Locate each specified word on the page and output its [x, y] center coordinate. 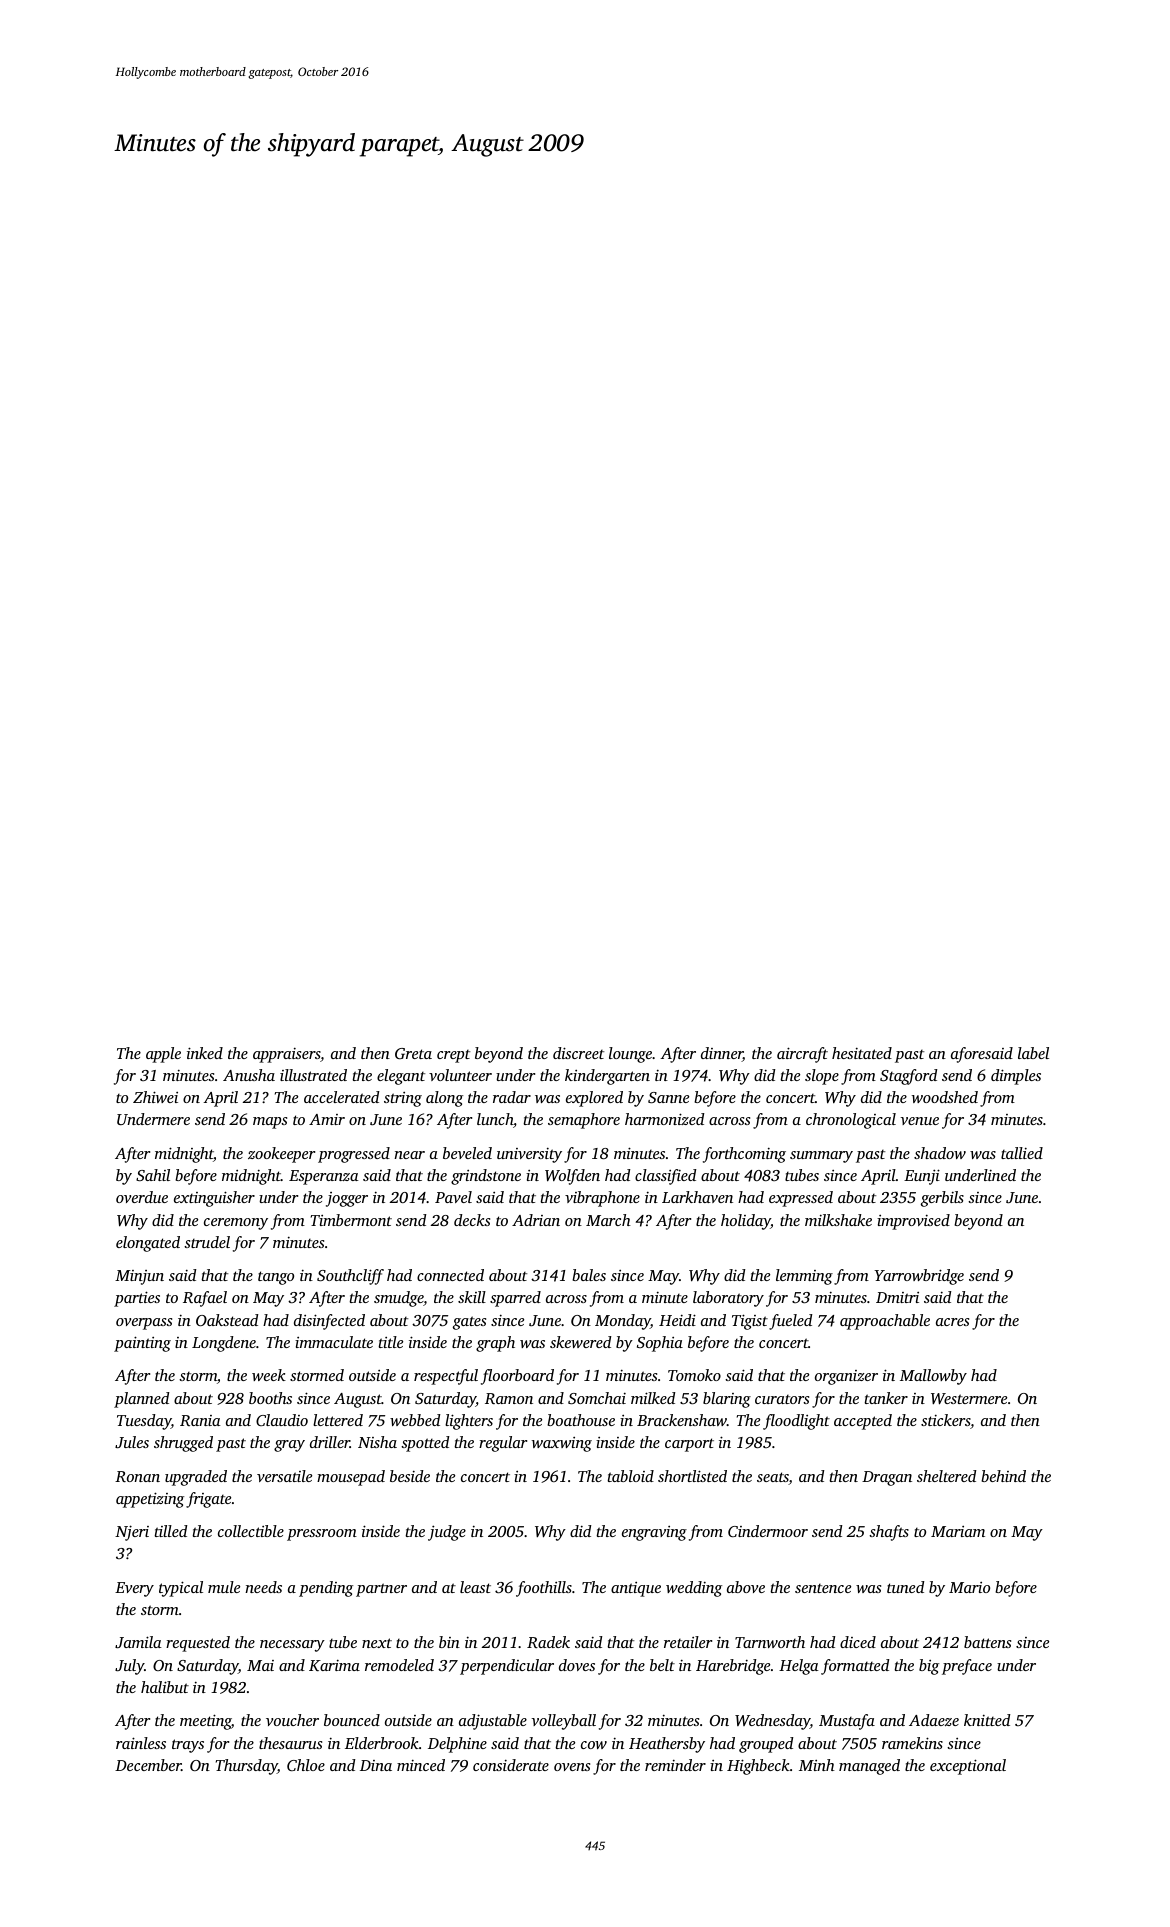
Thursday [247, 1767]
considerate [511, 1765]
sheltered [947, 1476]
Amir [327, 1119]
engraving [654, 1533]
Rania [200, 1420]
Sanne [668, 1097]
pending [326, 1589]
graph [495, 1344]
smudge [399, 1299]
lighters [469, 1422]
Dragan [887, 1478]
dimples [1016, 1077]
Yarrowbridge [919, 1277]
